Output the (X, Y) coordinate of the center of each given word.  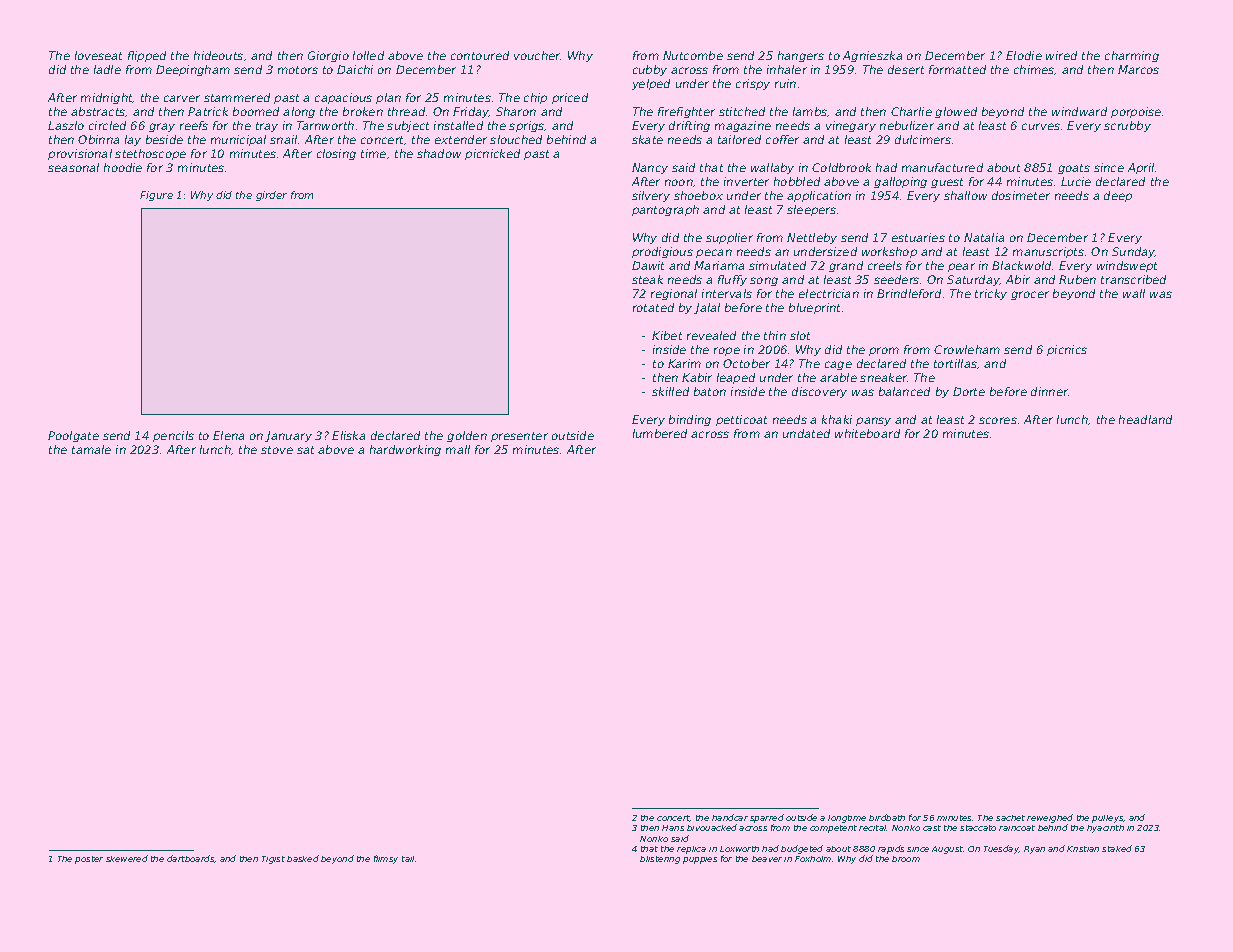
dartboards (191, 859)
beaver (767, 859)
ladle (107, 69)
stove (277, 450)
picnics (1067, 350)
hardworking (405, 450)
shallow (965, 195)
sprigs (527, 126)
